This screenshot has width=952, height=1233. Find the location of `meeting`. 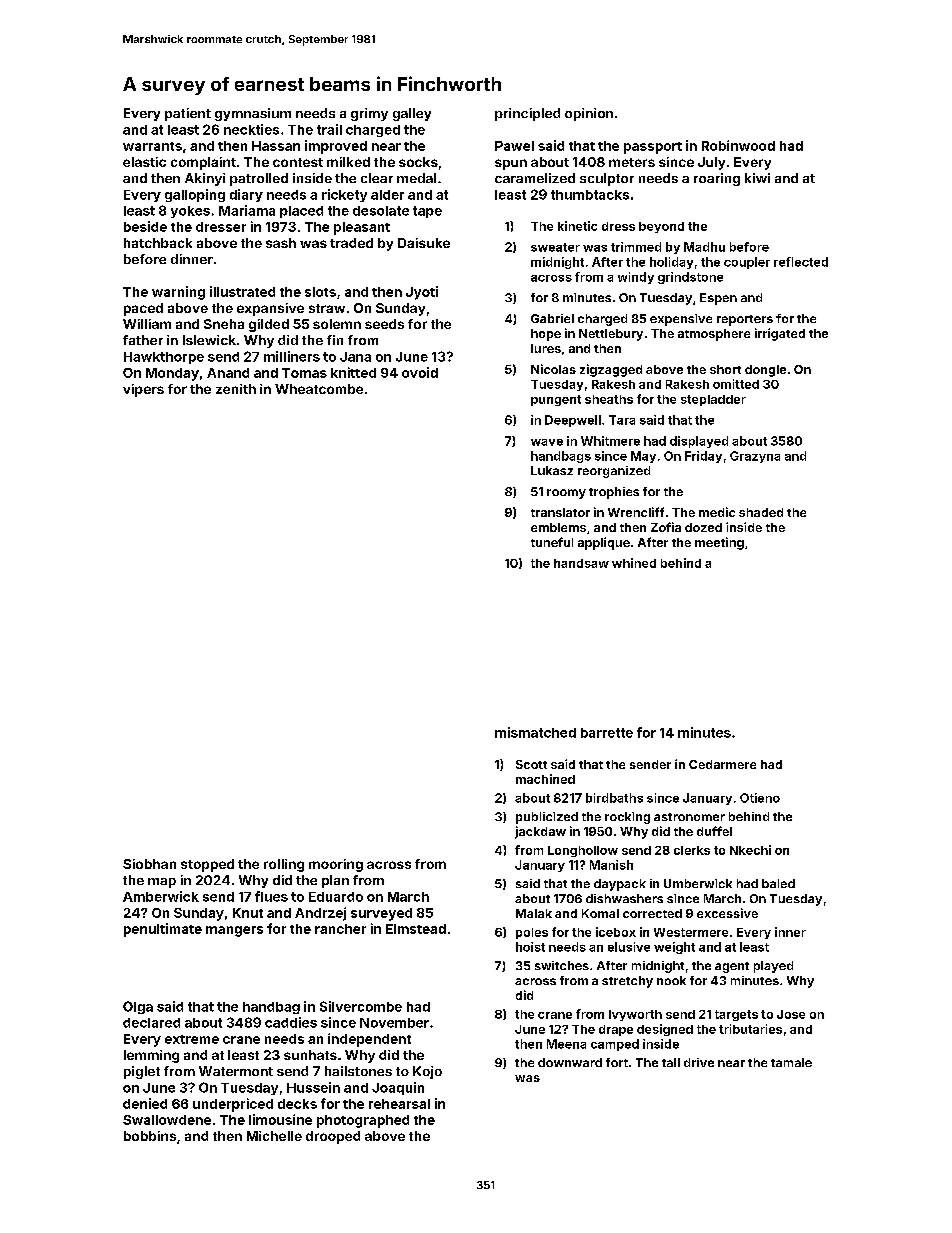

meeting is located at coordinates (719, 543).
